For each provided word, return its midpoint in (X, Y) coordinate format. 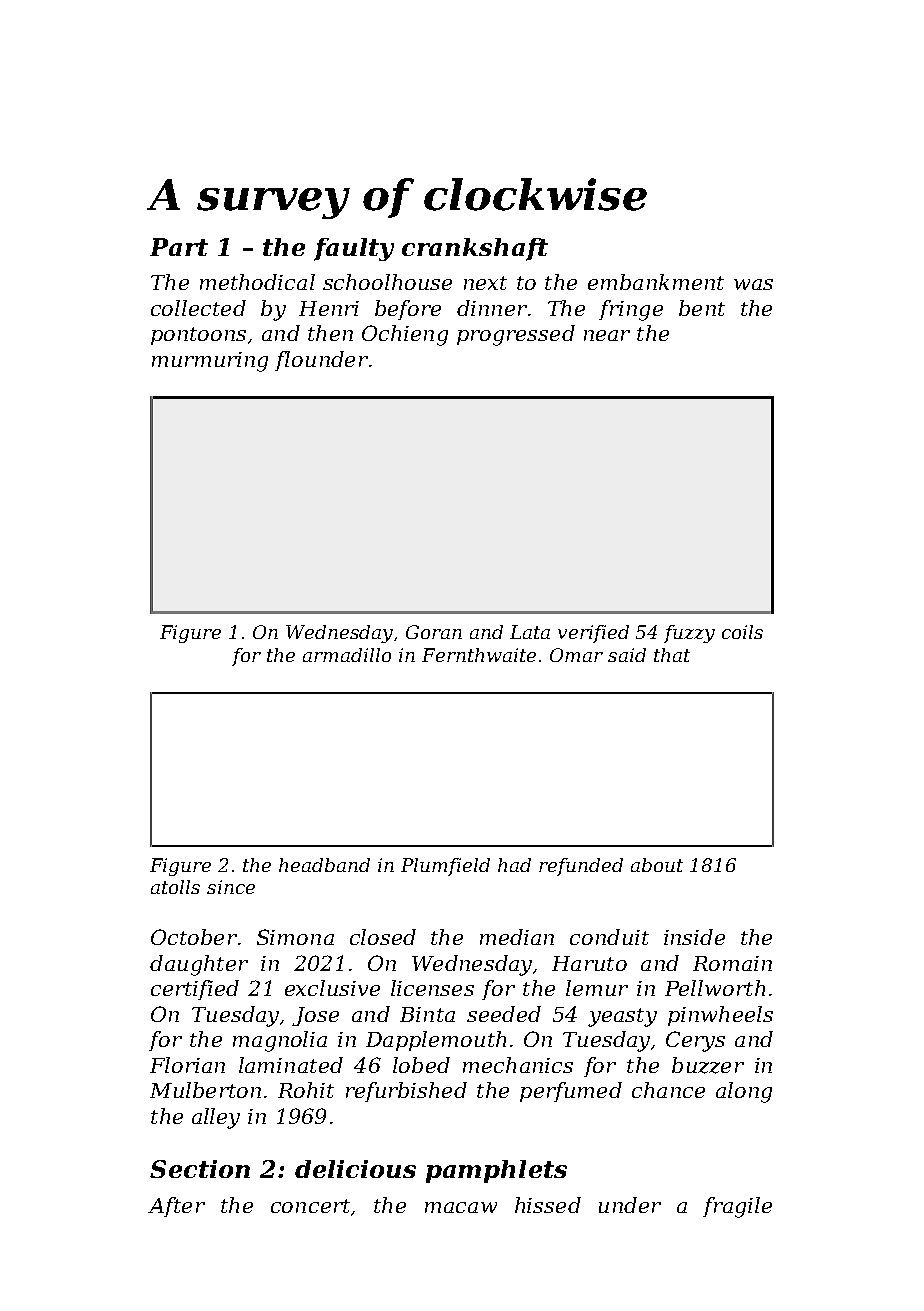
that (672, 655)
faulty (354, 249)
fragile (737, 1207)
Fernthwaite (479, 655)
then (330, 333)
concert (310, 1206)
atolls (175, 887)
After (176, 1207)
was (753, 284)
